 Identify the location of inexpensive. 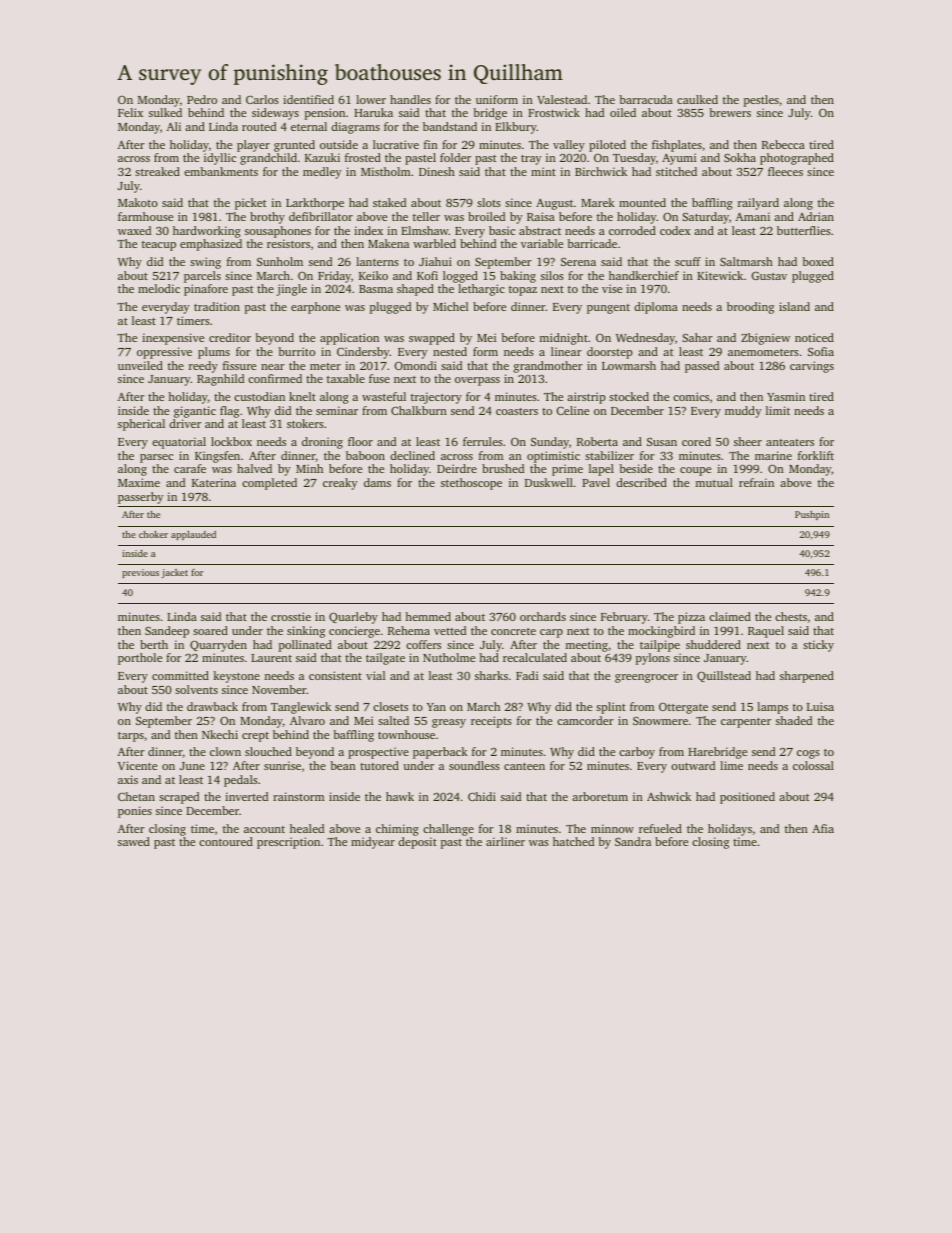
(173, 339).
